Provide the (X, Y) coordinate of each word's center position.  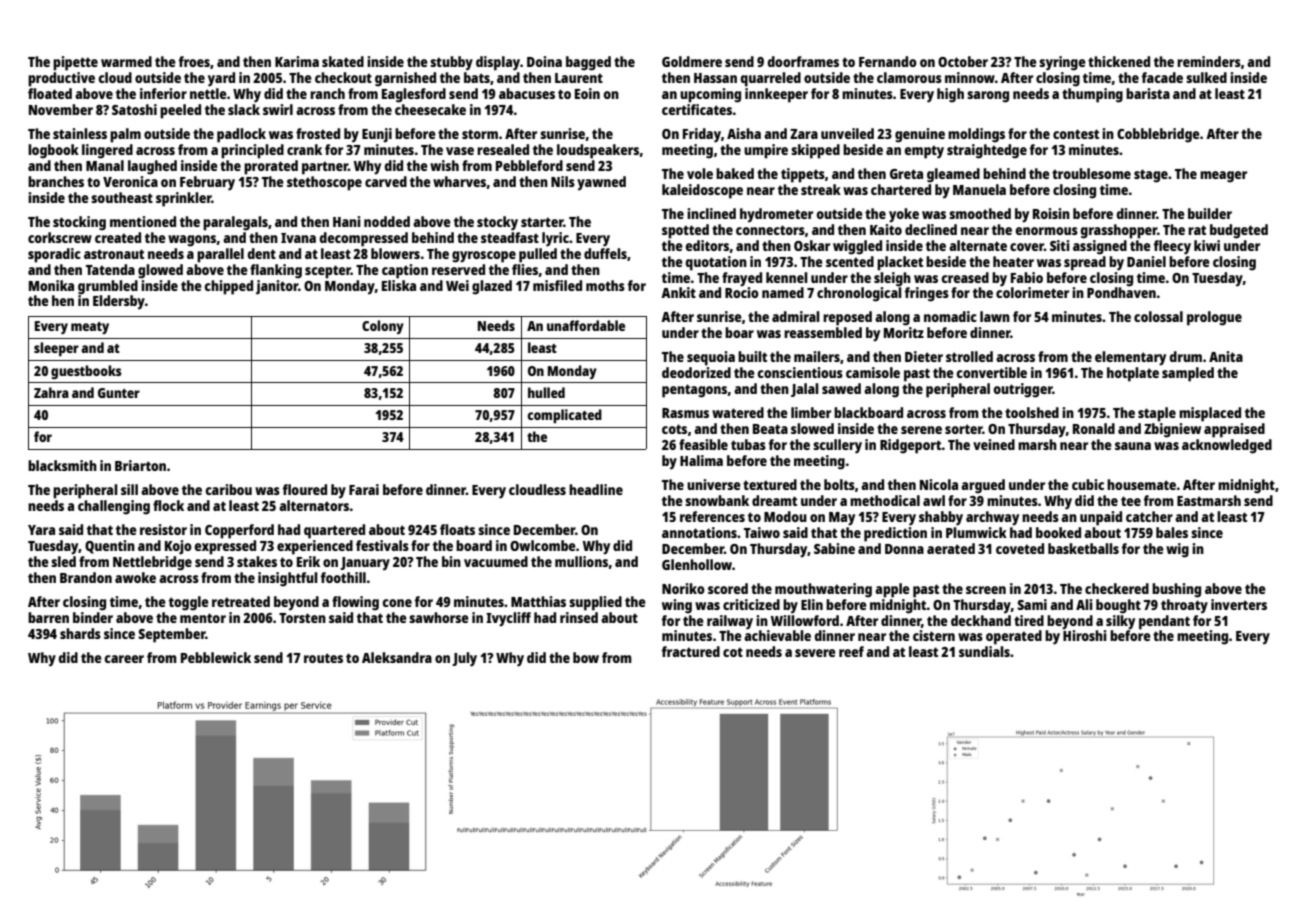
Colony (383, 327)
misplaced (1210, 414)
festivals (382, 545)
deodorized (696, 372)
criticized (751, 604)
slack (244, 109)
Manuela (979, 189)
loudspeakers (598, 151)
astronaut (114, 254)
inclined (711, 213)
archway (992, 518)
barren (48, 617)
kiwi (1207, 245)
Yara (41, 530)
